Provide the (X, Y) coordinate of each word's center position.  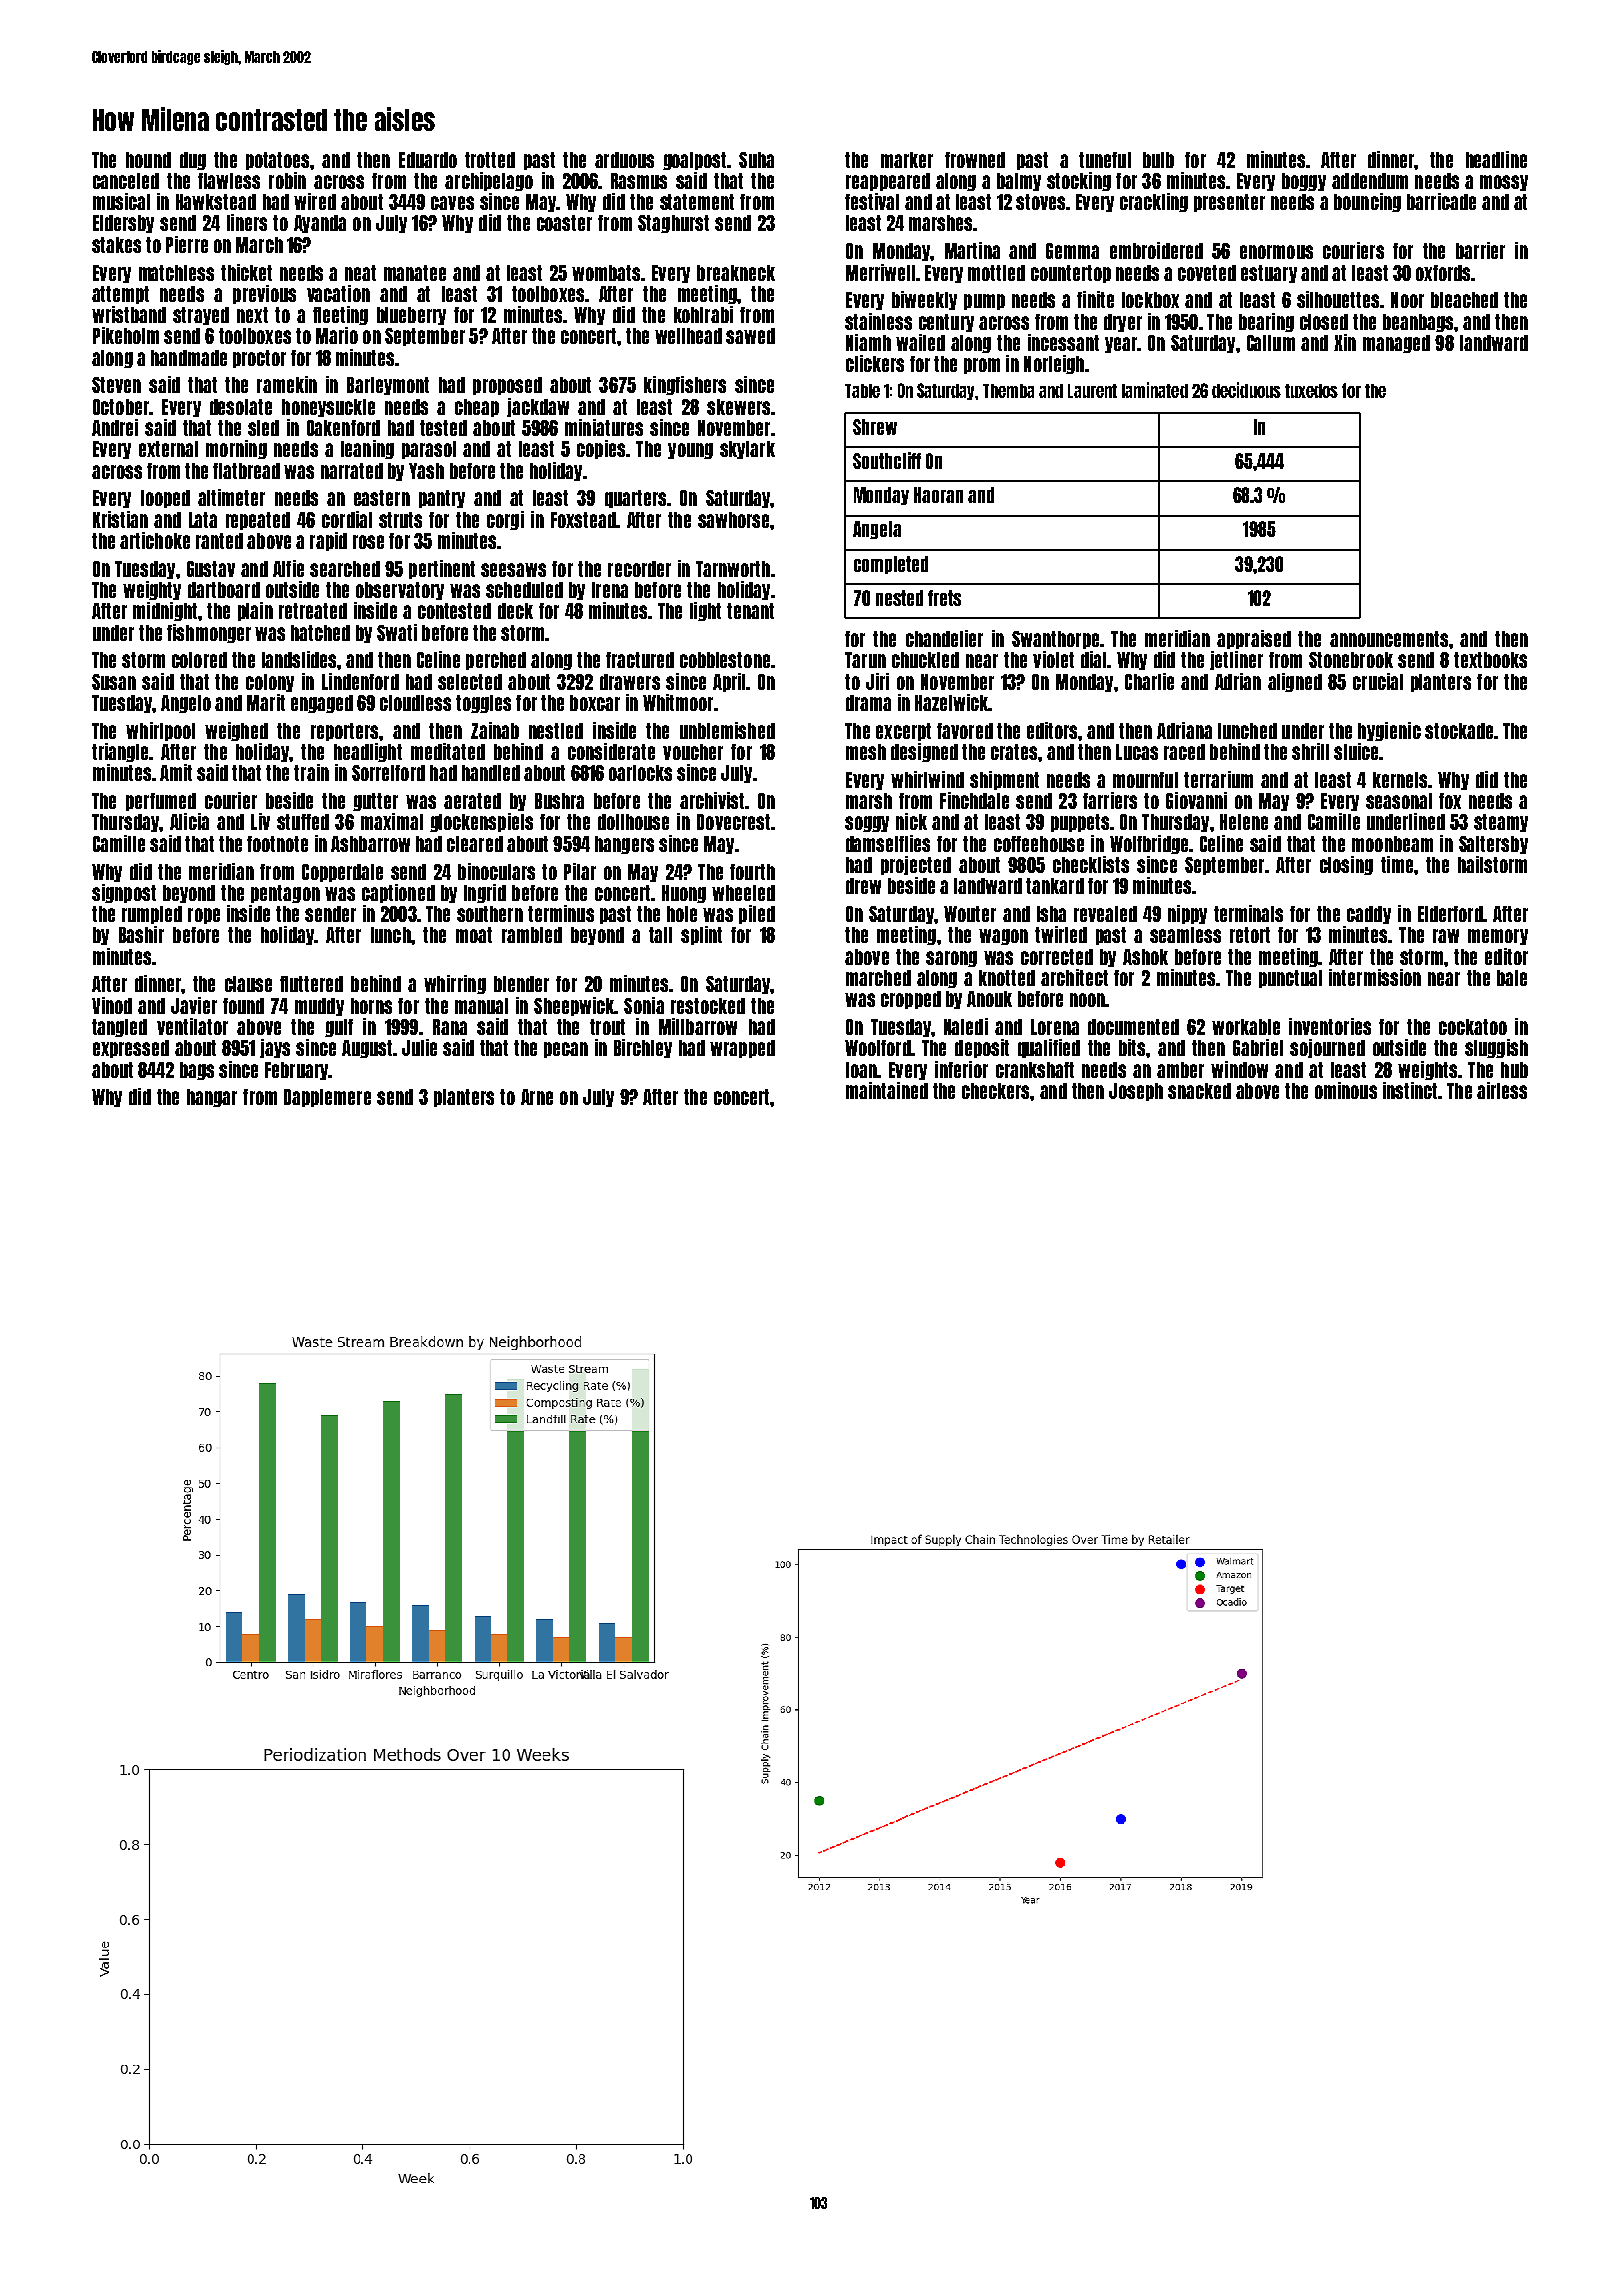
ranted (219, 541)
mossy (1504, 183)
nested (899, 598)
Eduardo (428, 160)
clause (248, 984)
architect (1074, 977)
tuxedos (1311, 391)
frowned (975, 160)
